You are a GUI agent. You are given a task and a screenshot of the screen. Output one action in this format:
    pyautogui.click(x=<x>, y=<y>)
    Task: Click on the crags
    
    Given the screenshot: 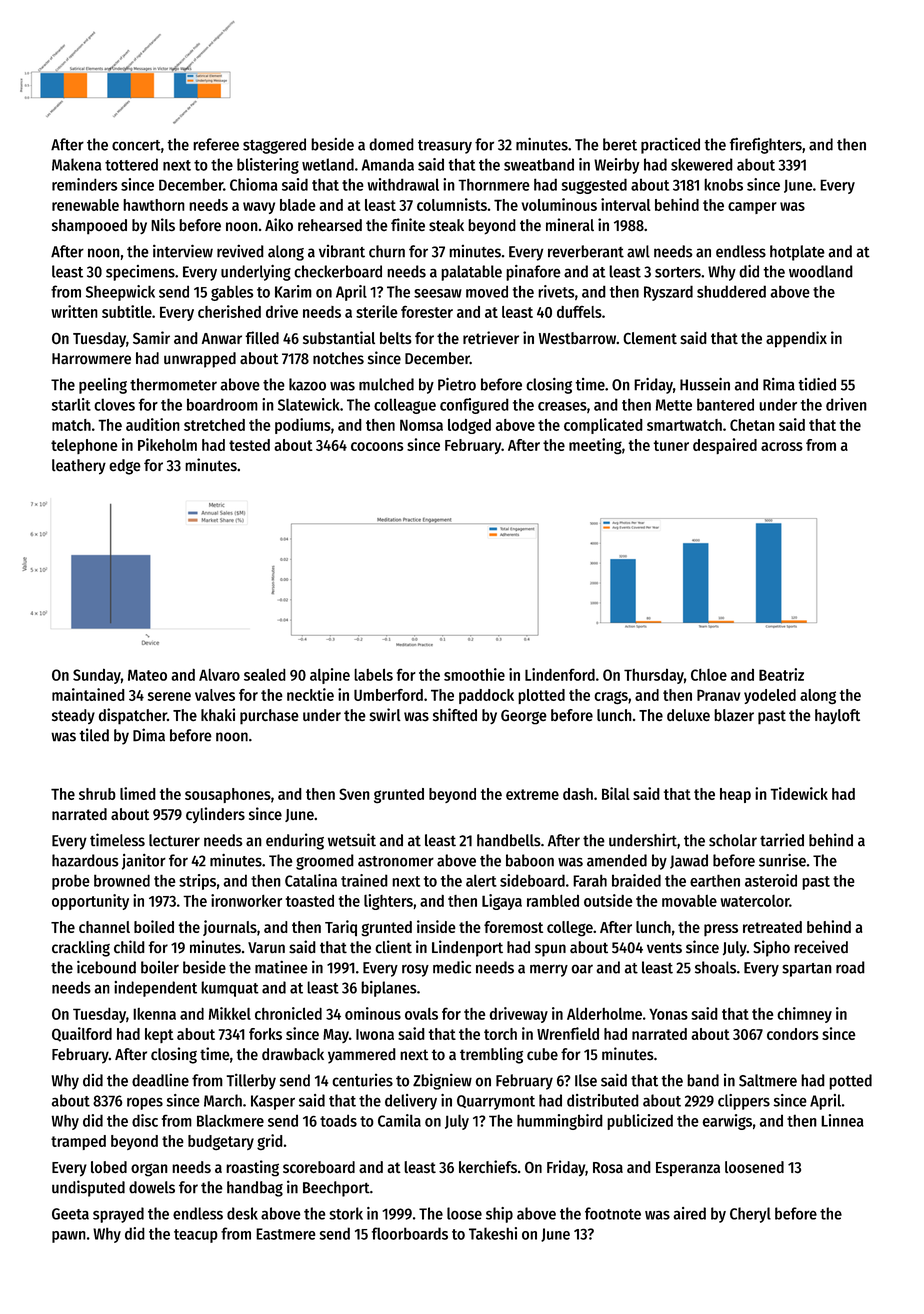 What is the action you would take?
    pyautogui.click(x=611, y=697)
